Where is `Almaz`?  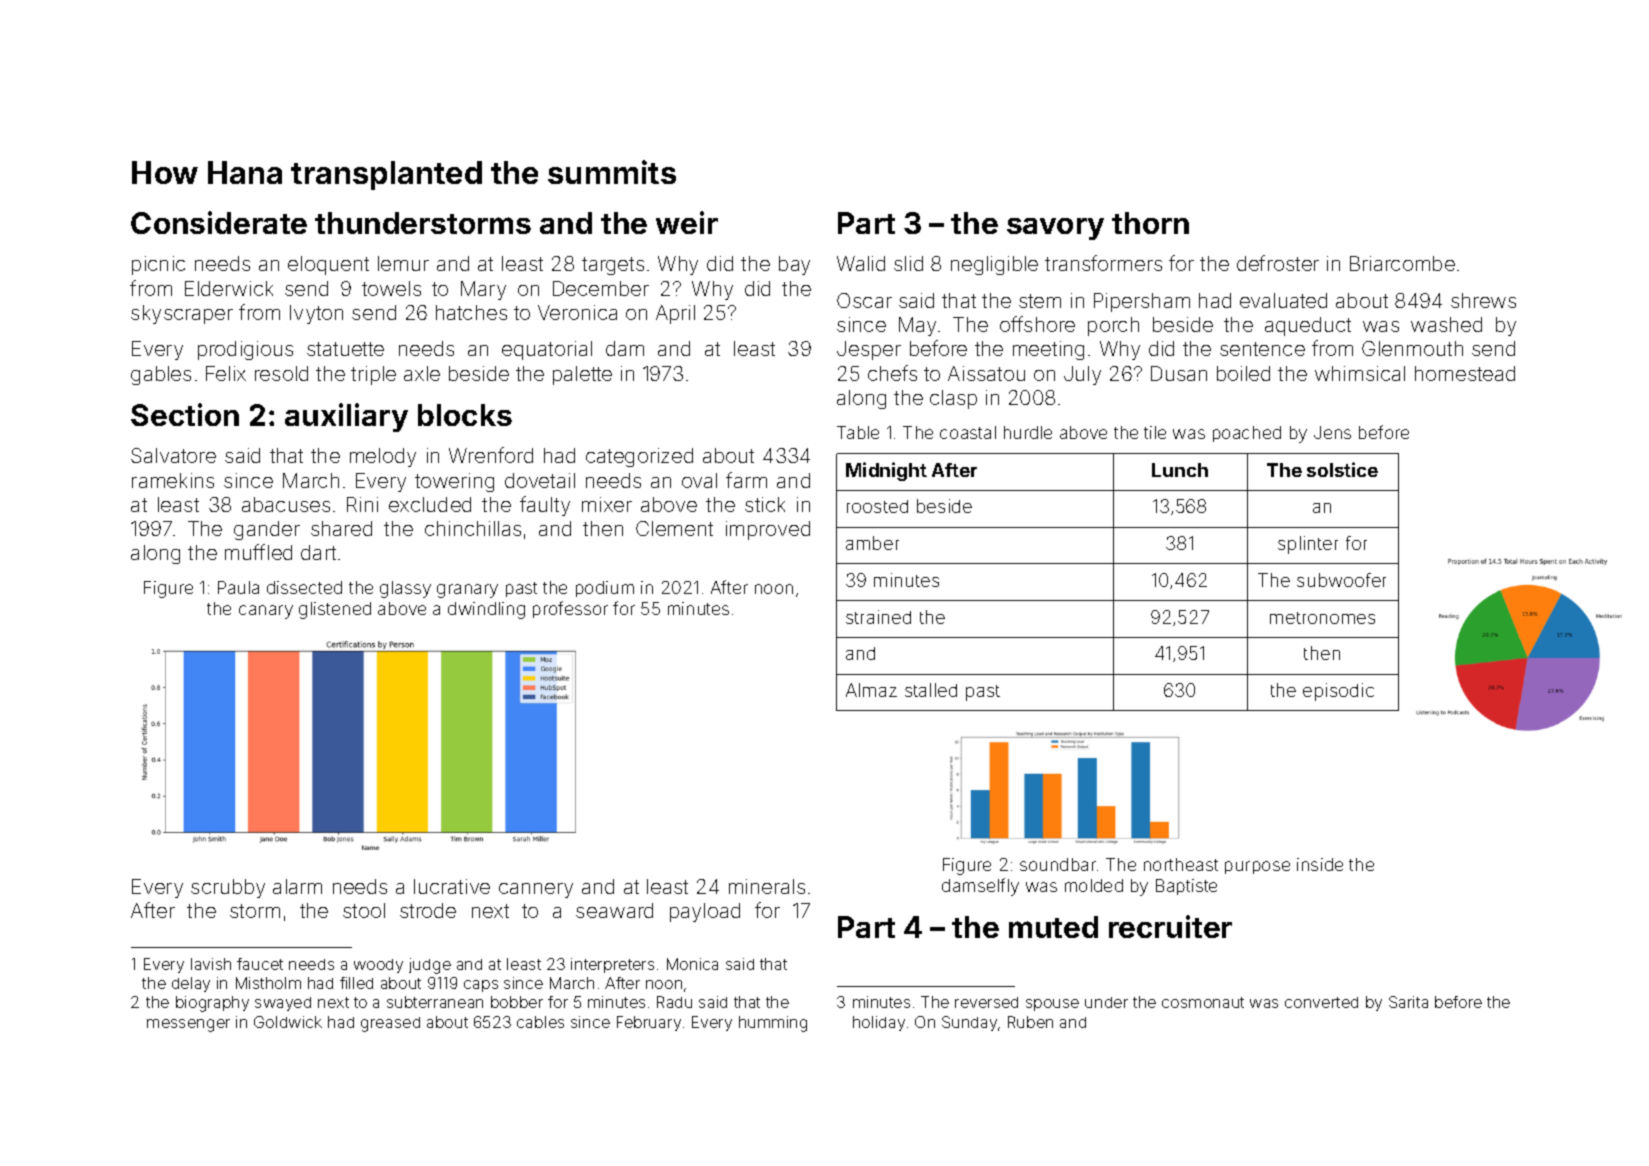 Almaz is located at coordinates (871, 690).
